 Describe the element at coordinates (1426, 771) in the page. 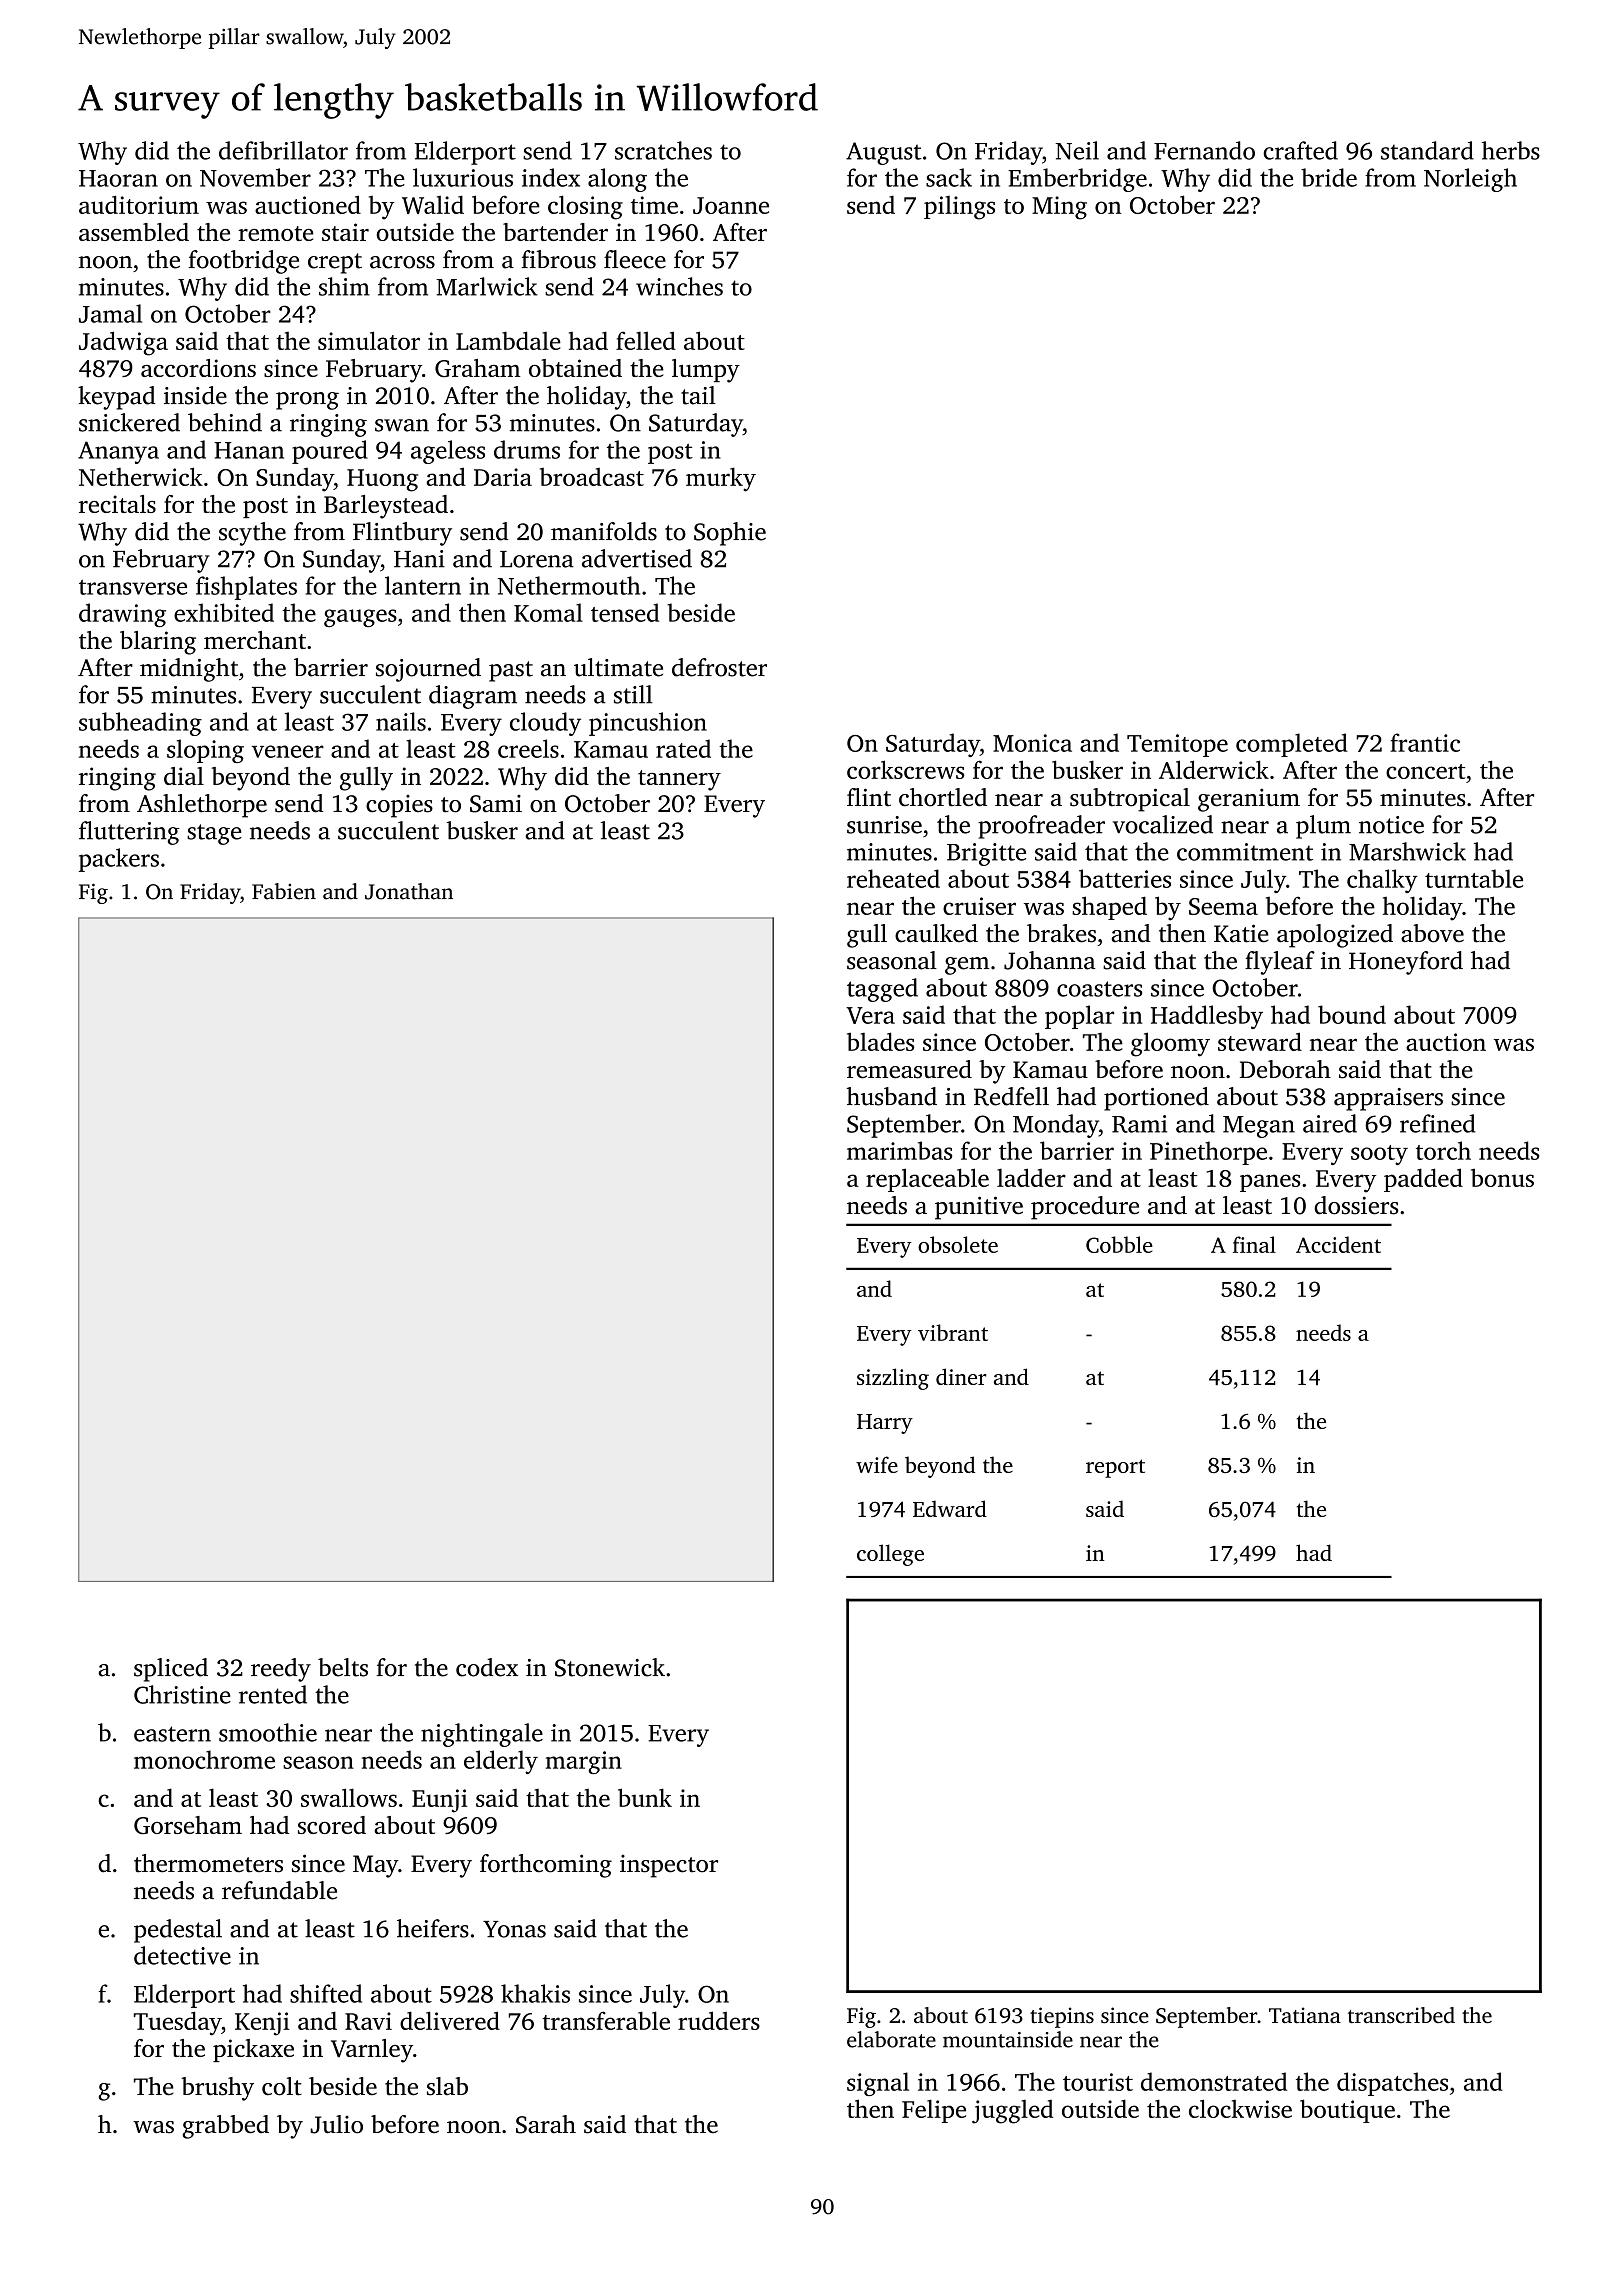

I see `concert` at that location.
